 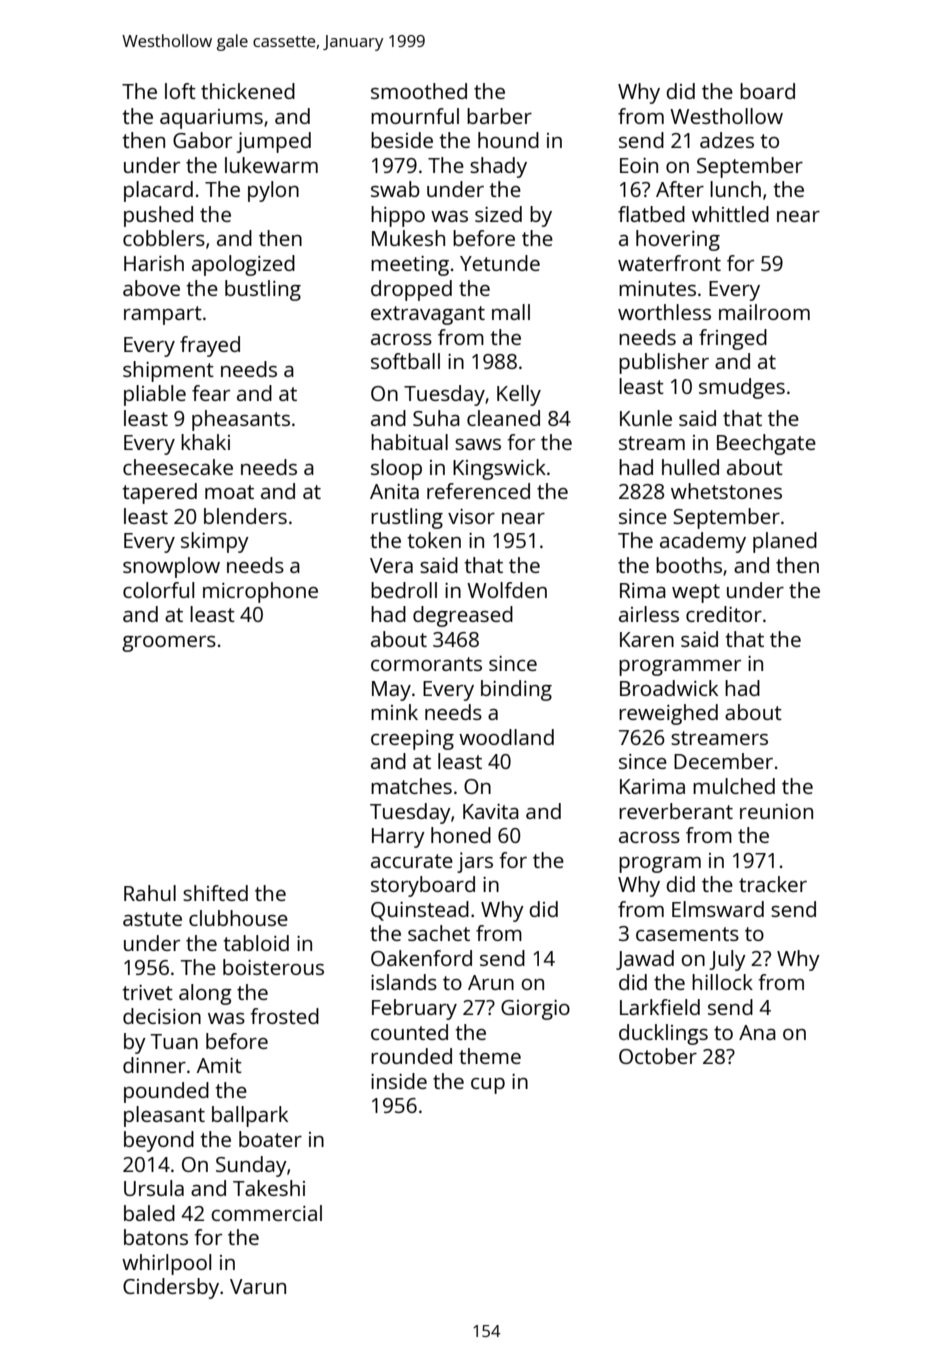 What do you see at coordinates (680, 189) in the screenshot?
I see `After` at bounding box center [680, 189].
